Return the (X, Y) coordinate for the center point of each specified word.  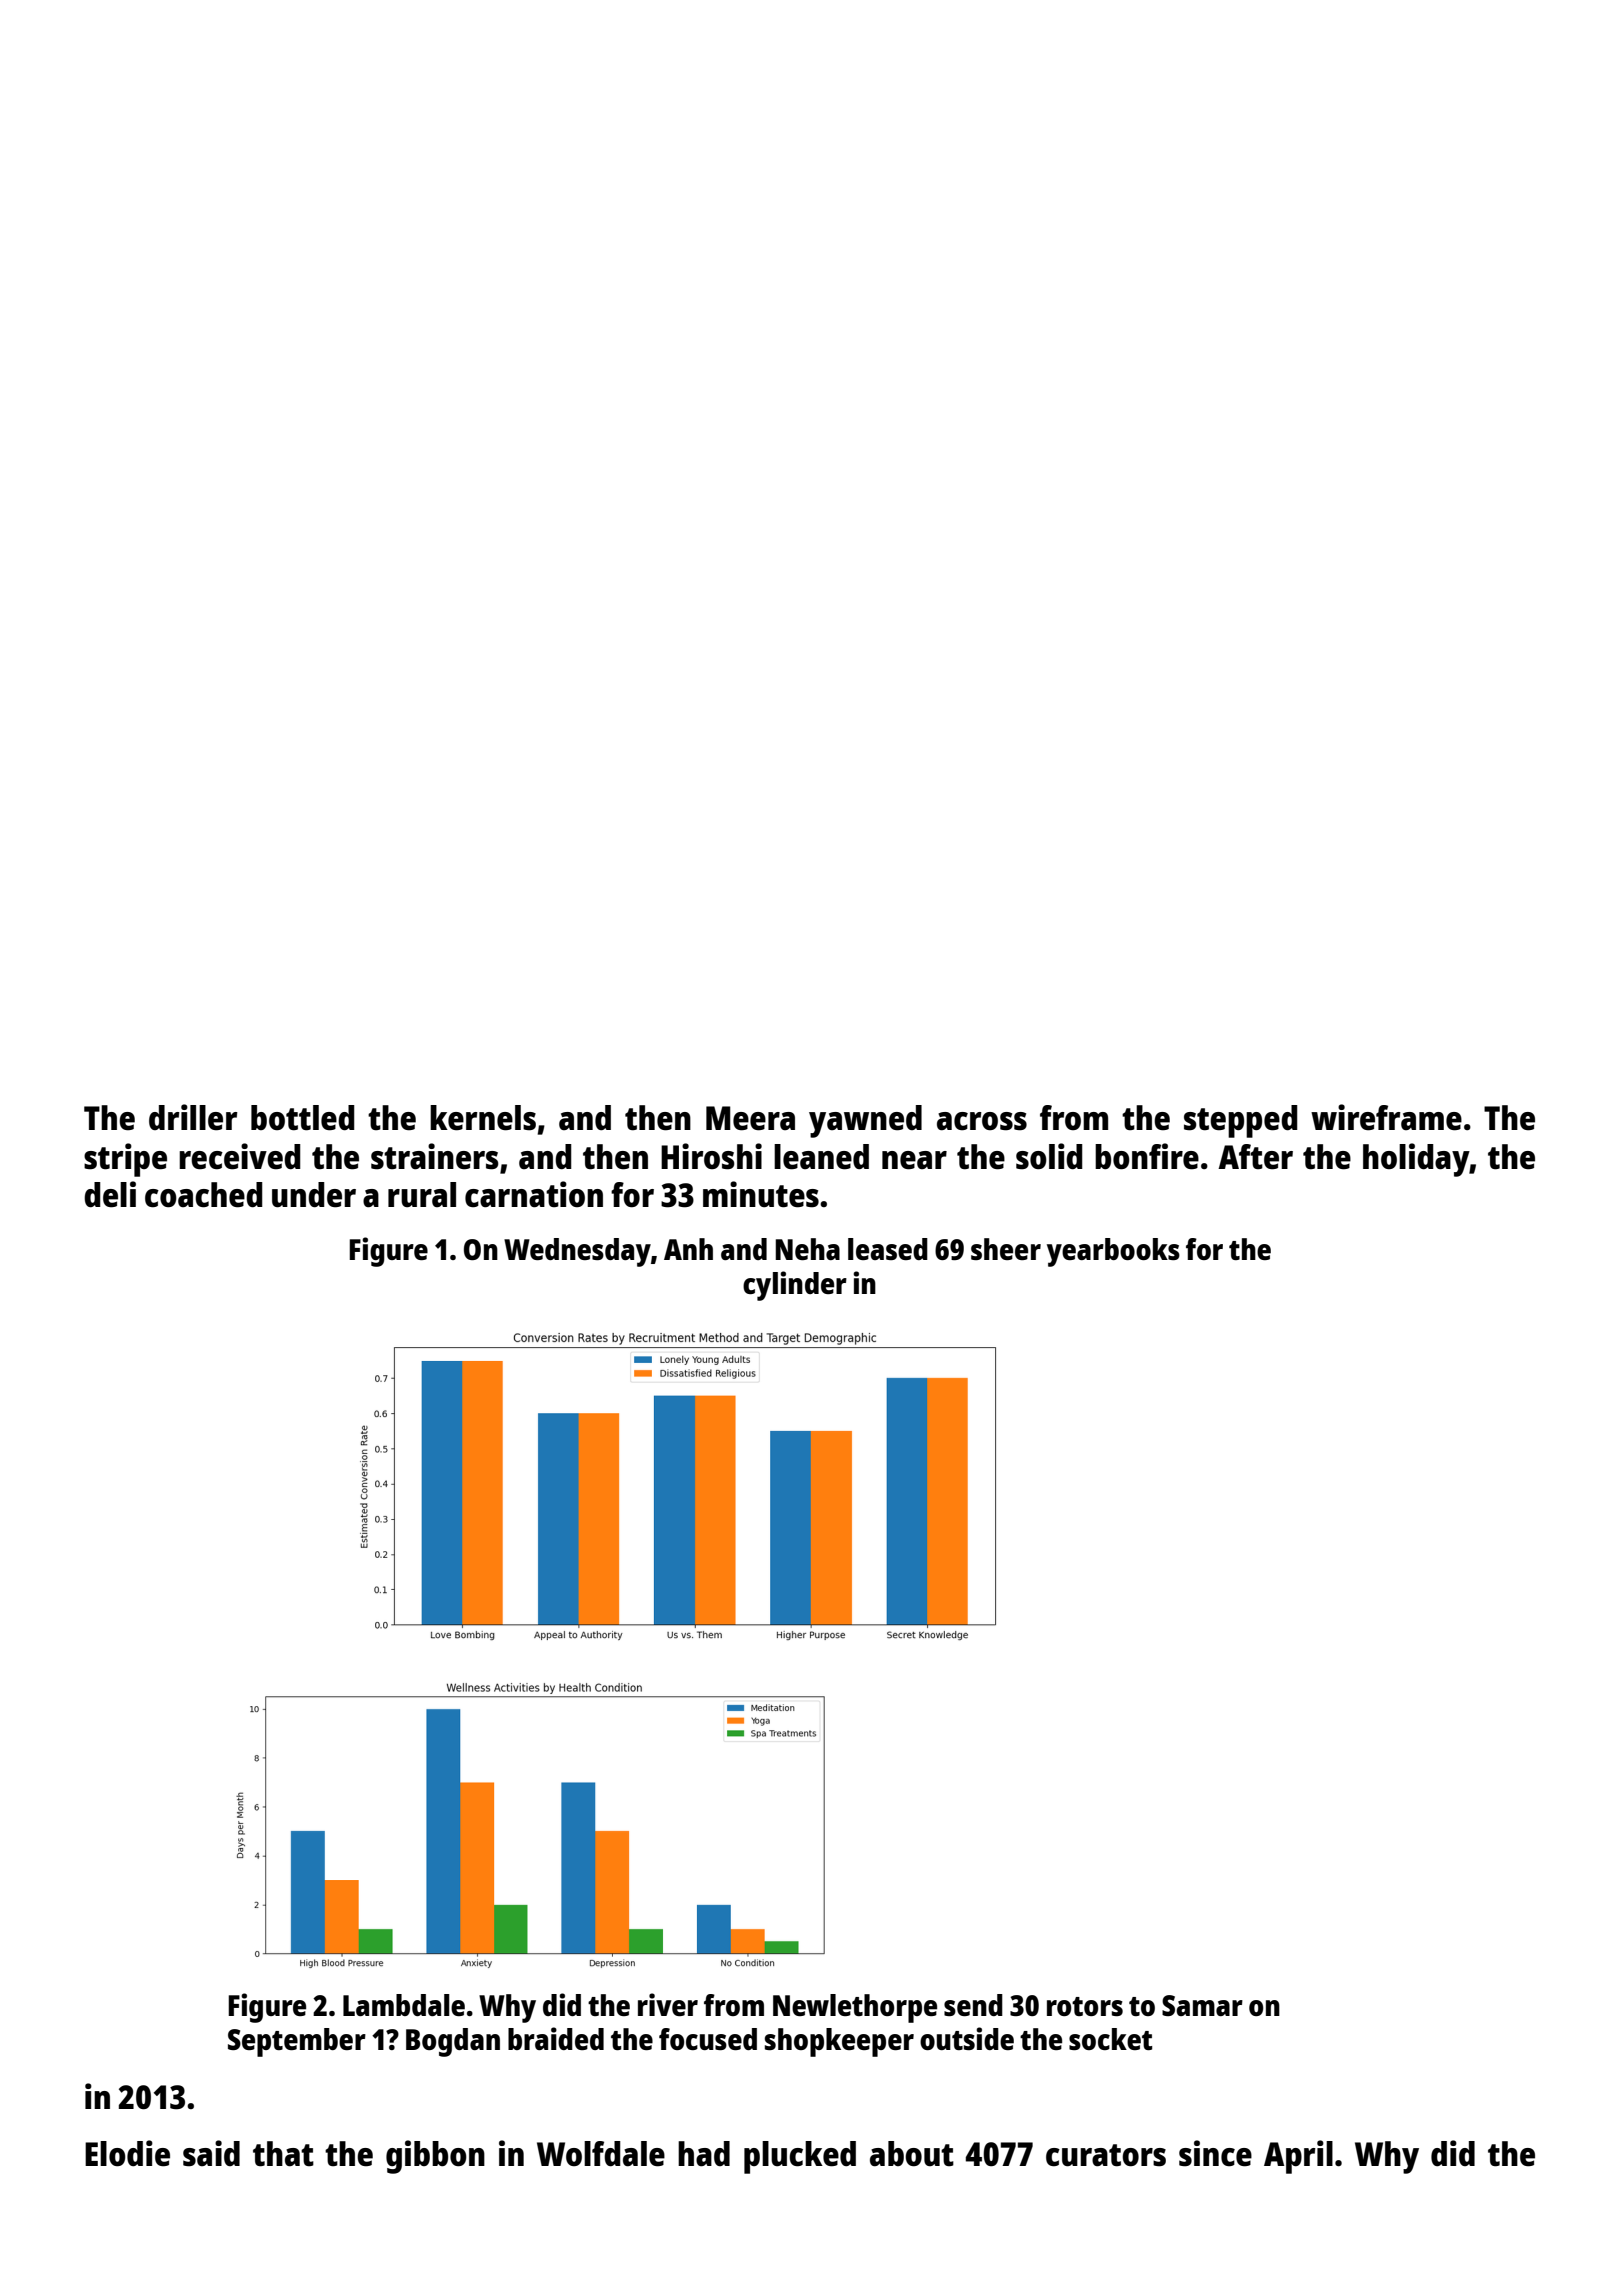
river (668, 2004)
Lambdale (404, 2005)
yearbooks (1113, 1252)
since (1215, 2153)
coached (204, 1195)
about (912, 2154)
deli (110, 1194)
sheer (1006, 1249)
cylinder (795, 1286)
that (283, 2154)
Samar (1202, 2005)
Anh (688, 1249)
